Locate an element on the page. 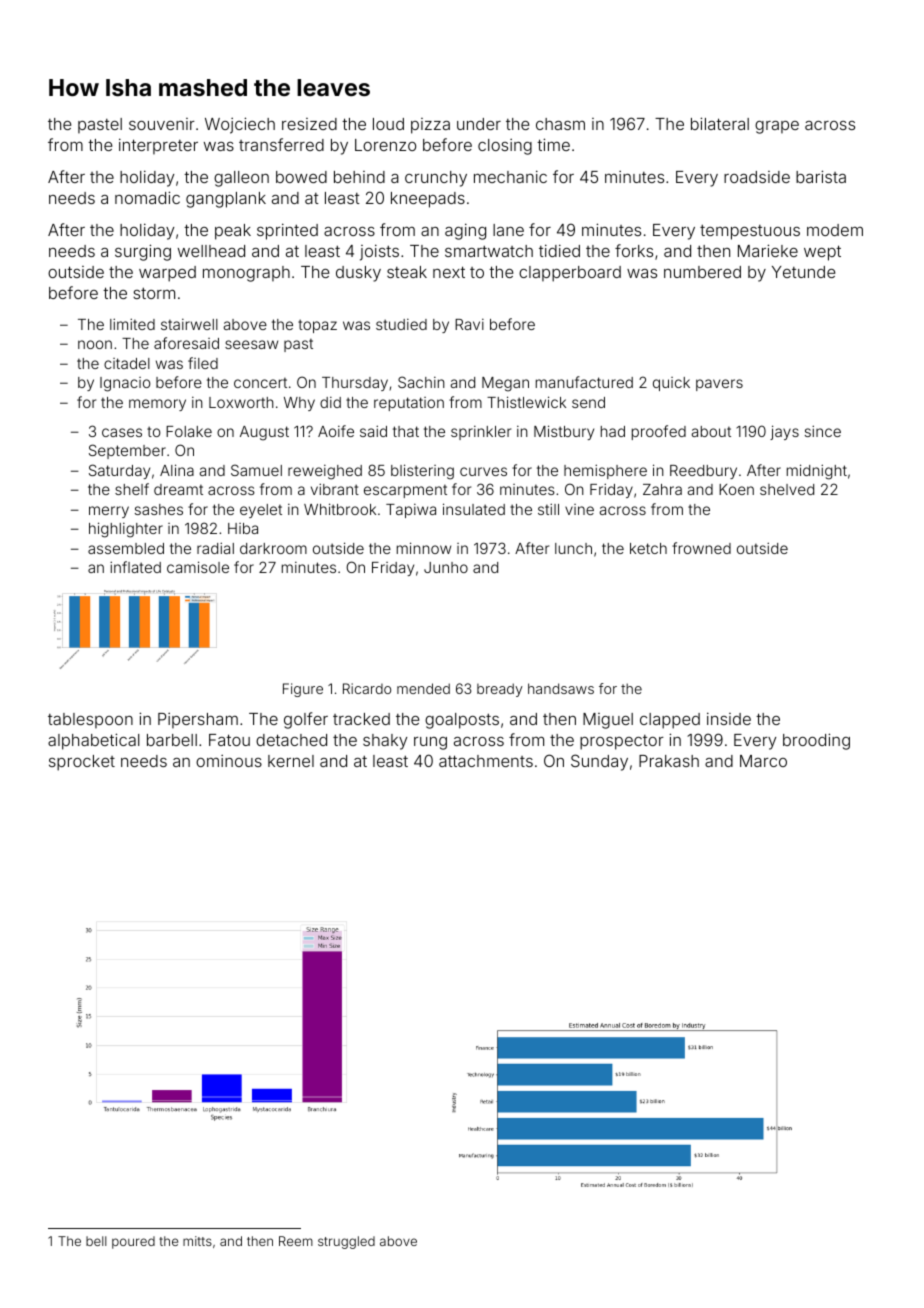  bilateral is located at coordinates (720, 123).
